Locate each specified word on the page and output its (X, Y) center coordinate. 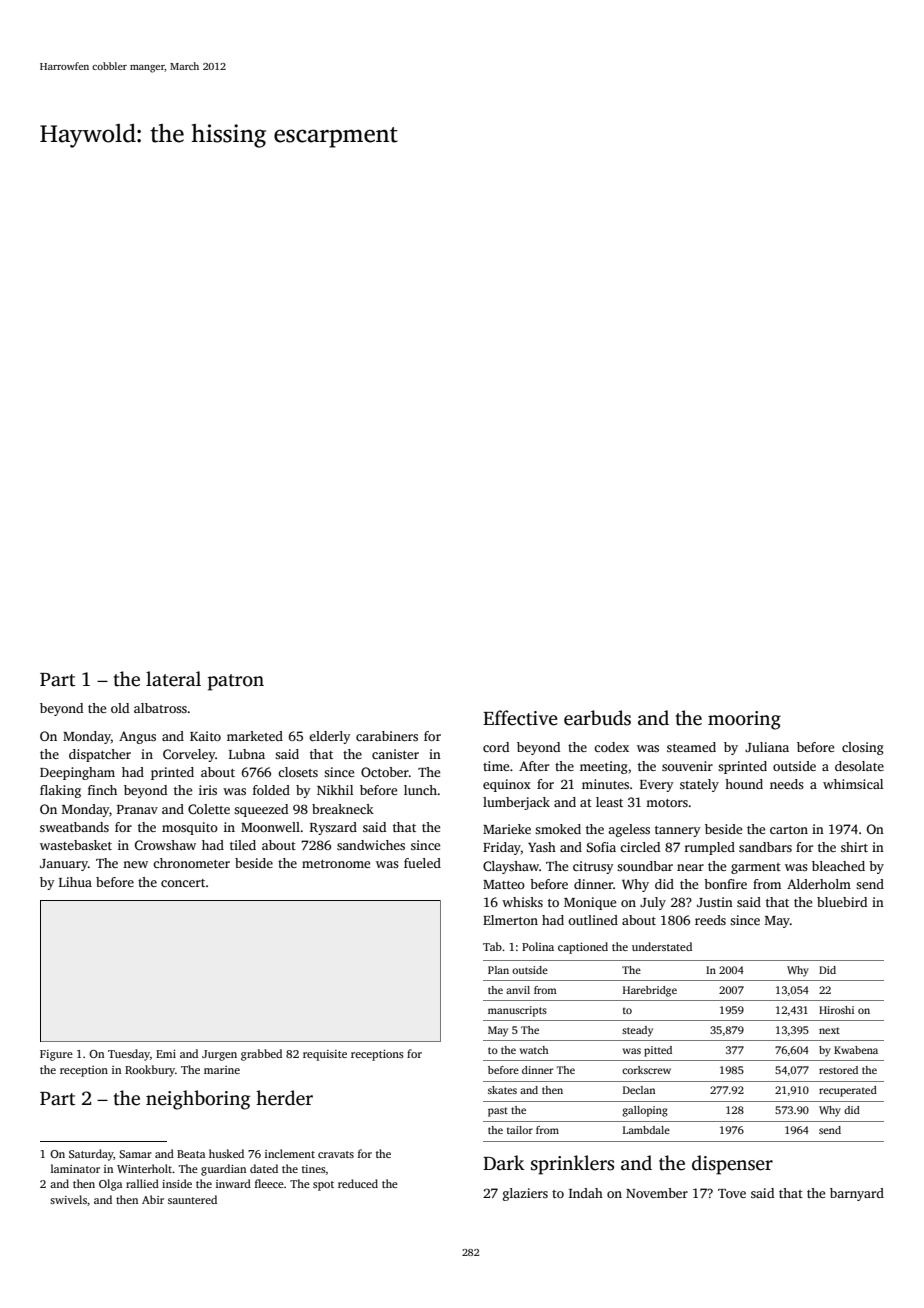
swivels (68, 1199)
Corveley (189, 755)
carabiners (387, 736)
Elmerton (510, 920)
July (653, 903)
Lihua (75, 882)
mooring (744, 720)
